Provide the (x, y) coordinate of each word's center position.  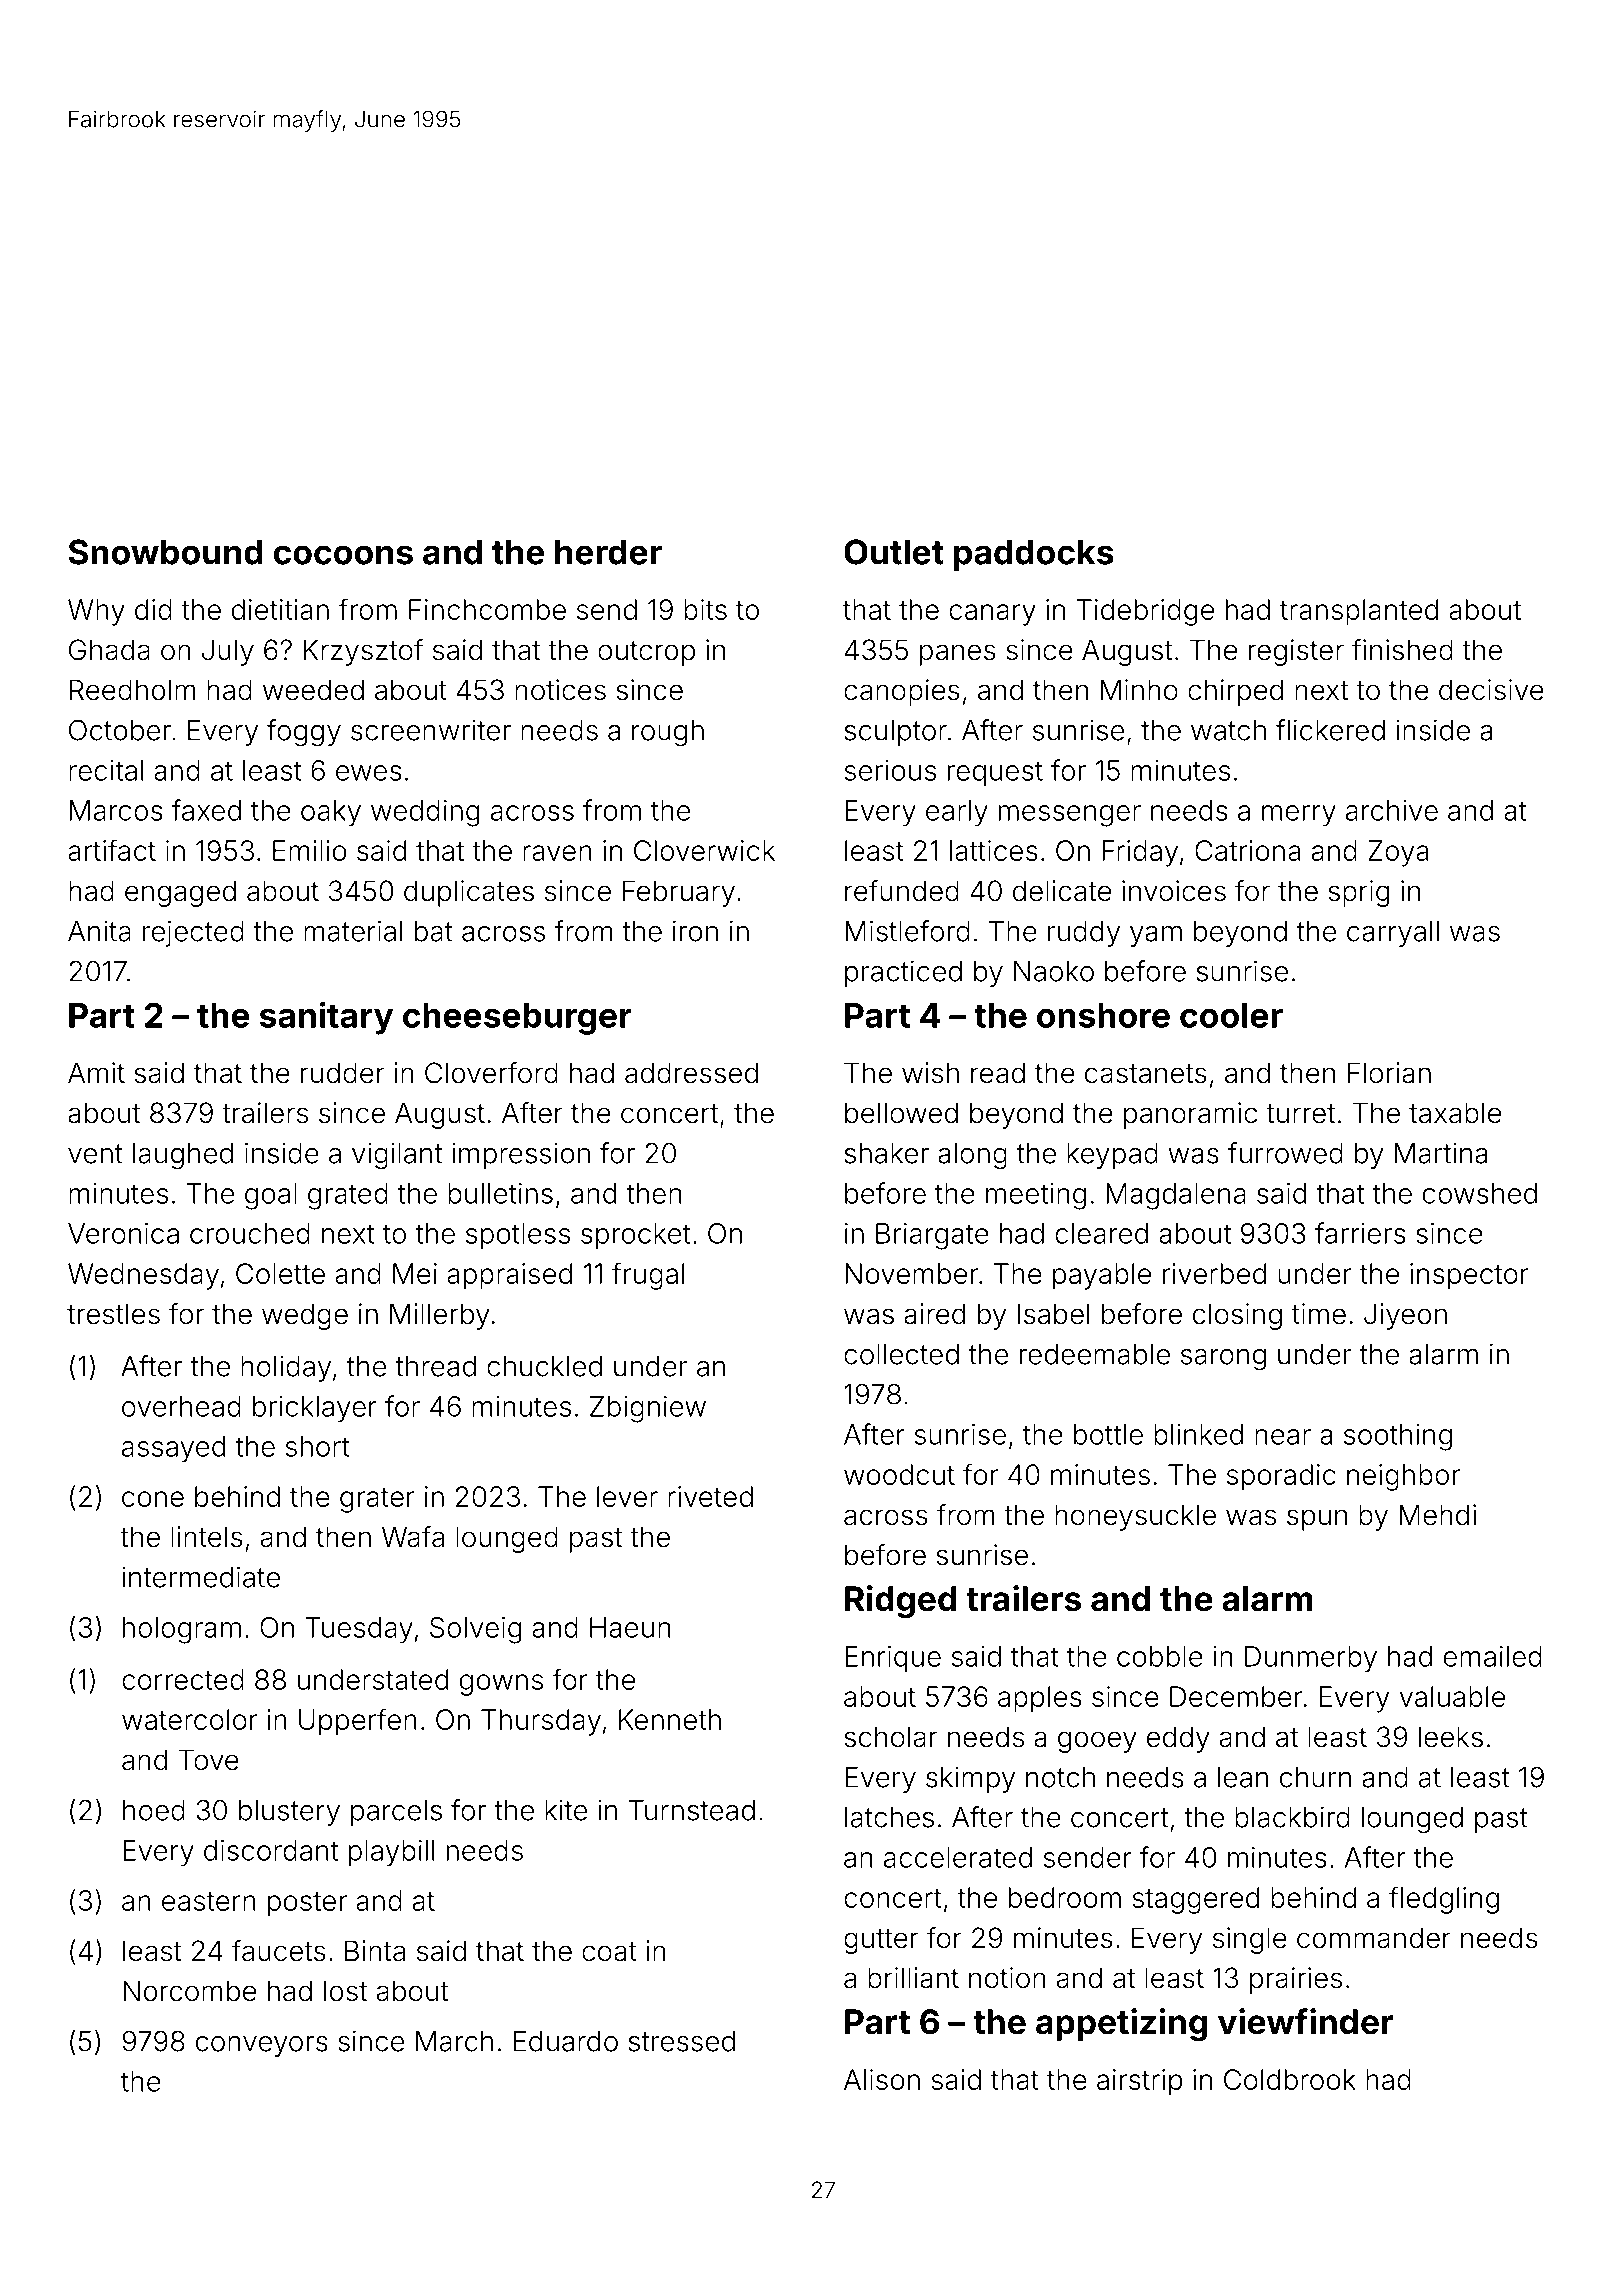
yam (1156, 936)
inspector (1469, 1276)
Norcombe (189, 1991)
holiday (286, 1368)
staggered (1195, 1900)
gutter (881, 1941)
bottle (1108, 1434)
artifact (112, 850)
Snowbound (165, 552)
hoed (154, 1810)
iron (695, 931)
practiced (903, 973)
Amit (96, 1072)
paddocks (1034, 555)
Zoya (1398, 853)
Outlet (894, 552)
